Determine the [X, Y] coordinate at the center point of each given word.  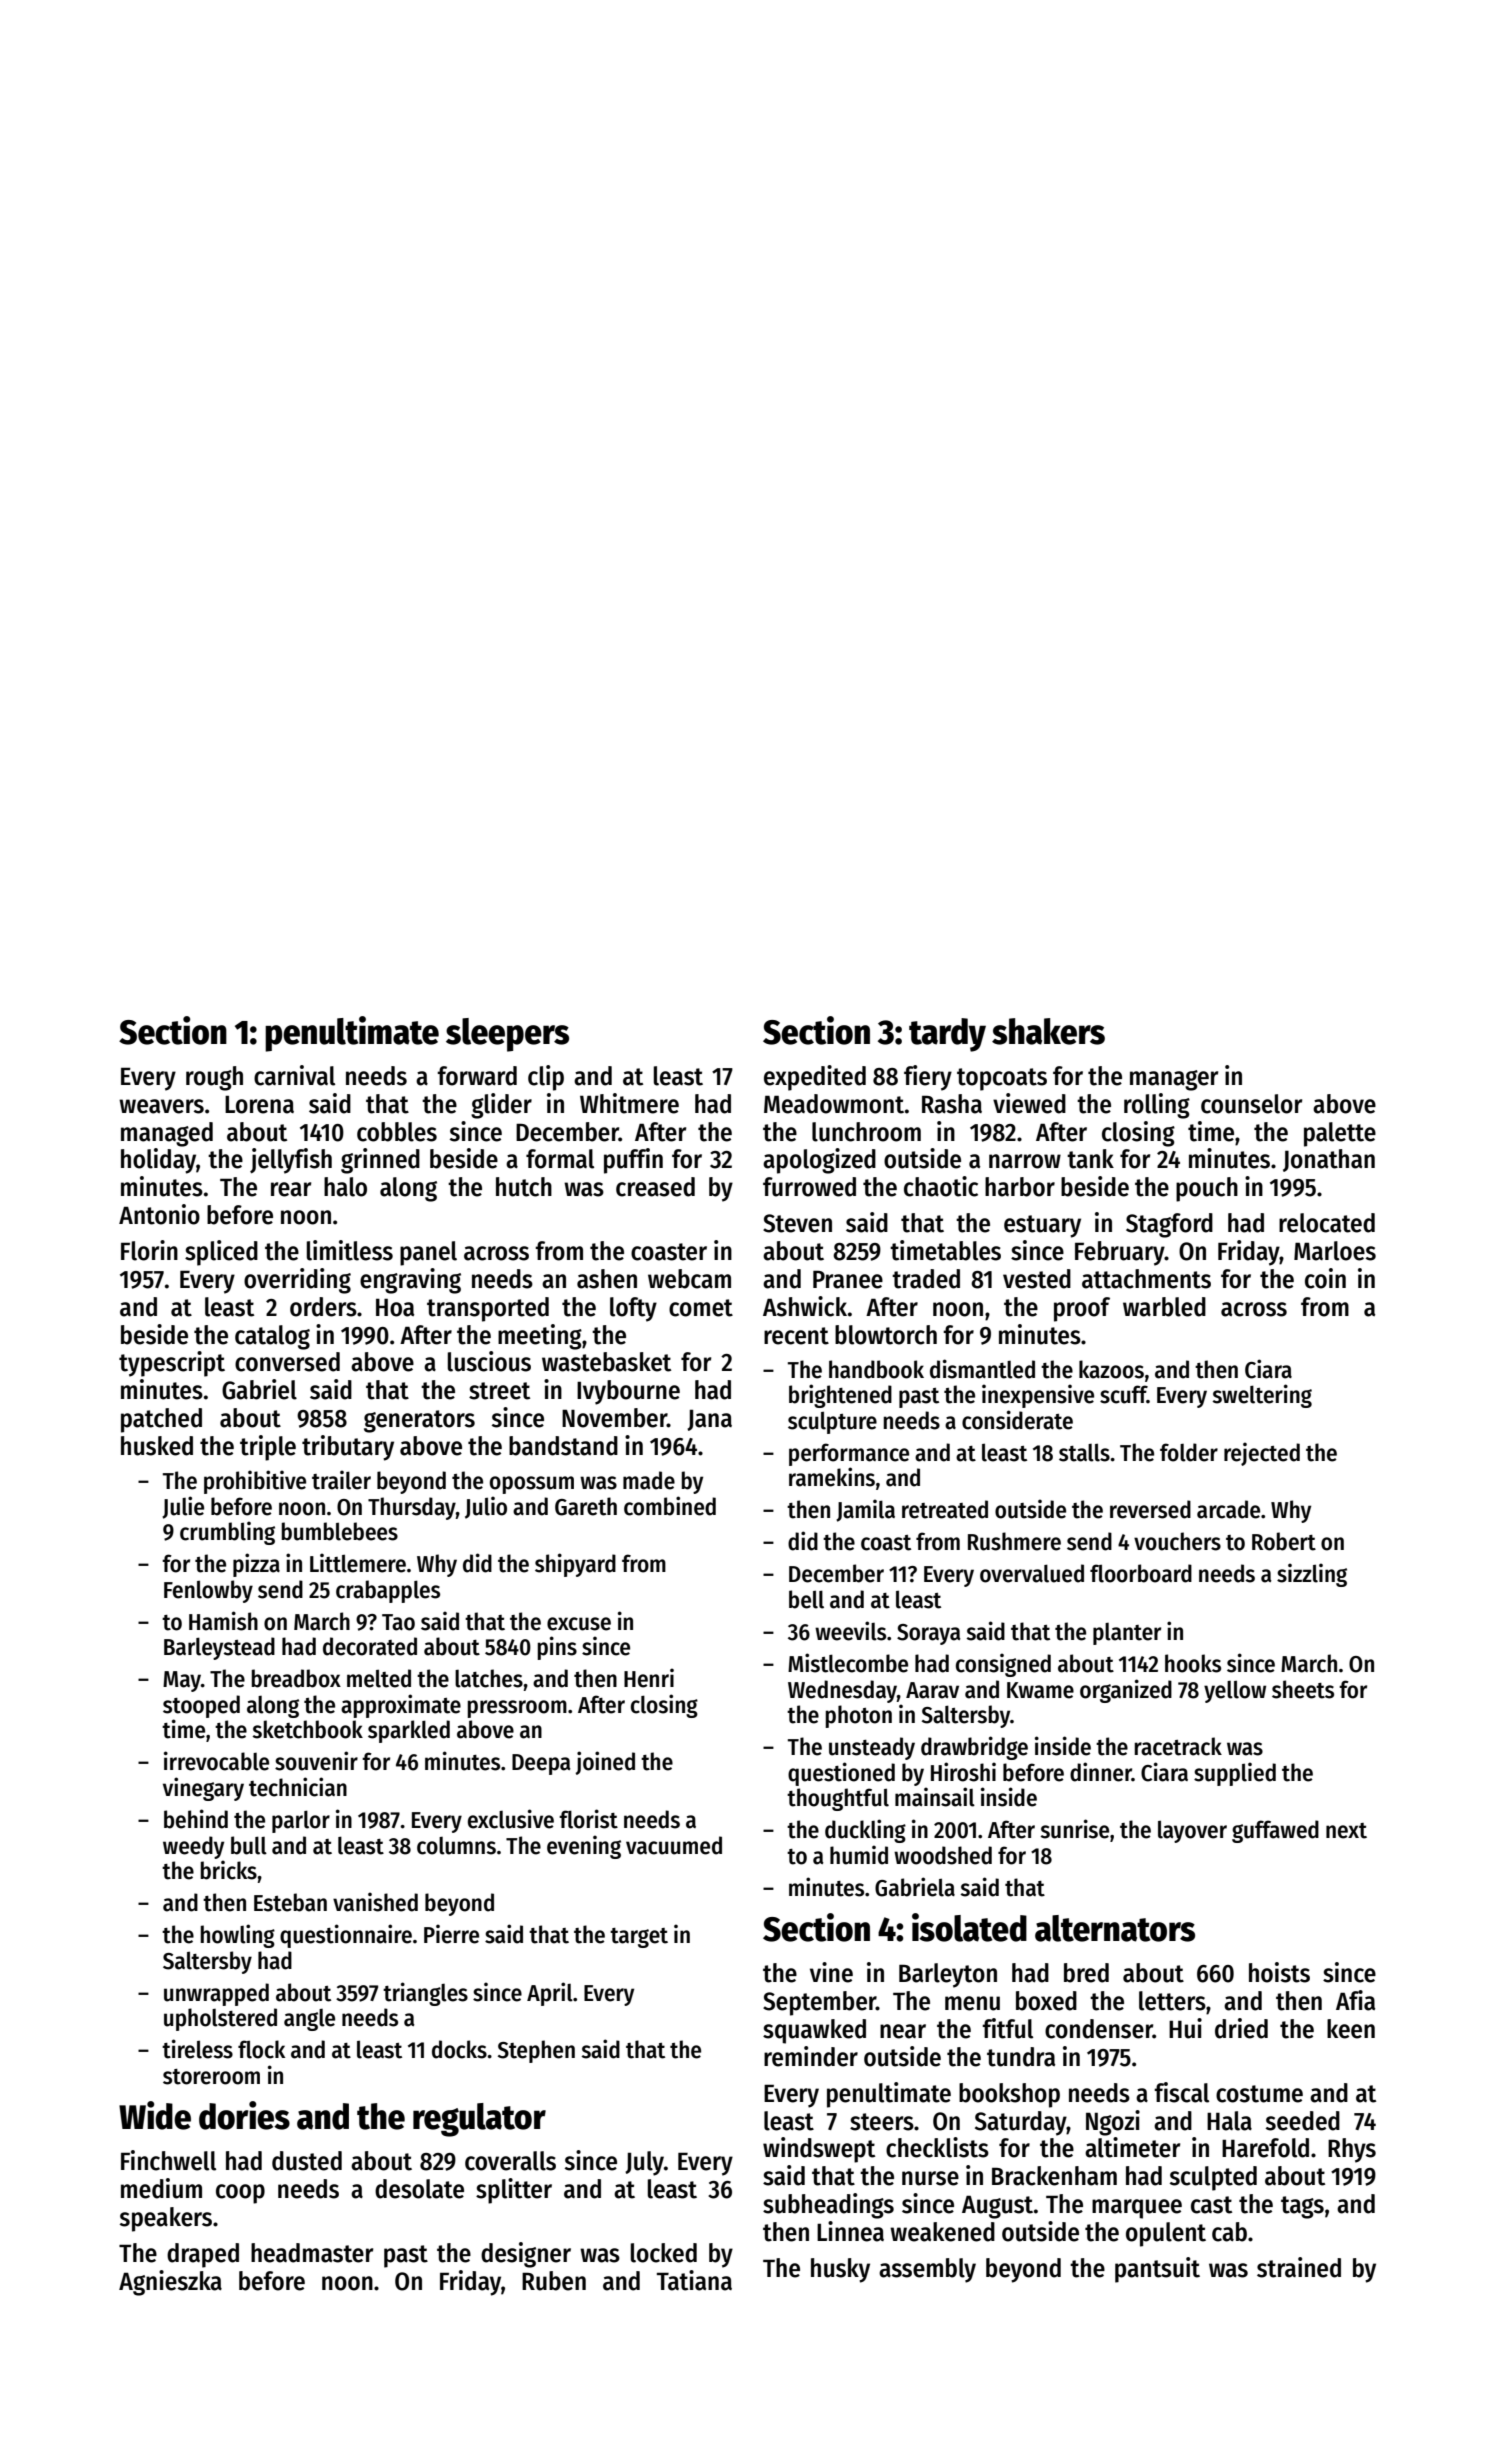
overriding [297, 1281]
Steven [797, 1223]
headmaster [312, 2253]
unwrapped [216, 1994]
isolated [969, 1927]
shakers [1048, 1031]
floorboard [1141, 1573]
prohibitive [255, 1482]
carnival [294, 1075]
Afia [1355, 2000]
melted [379, 1678]
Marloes [1335, 1251]
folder [1189, 1452]
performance [849, 1454]
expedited [815, 1078]
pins [557, 1648]
